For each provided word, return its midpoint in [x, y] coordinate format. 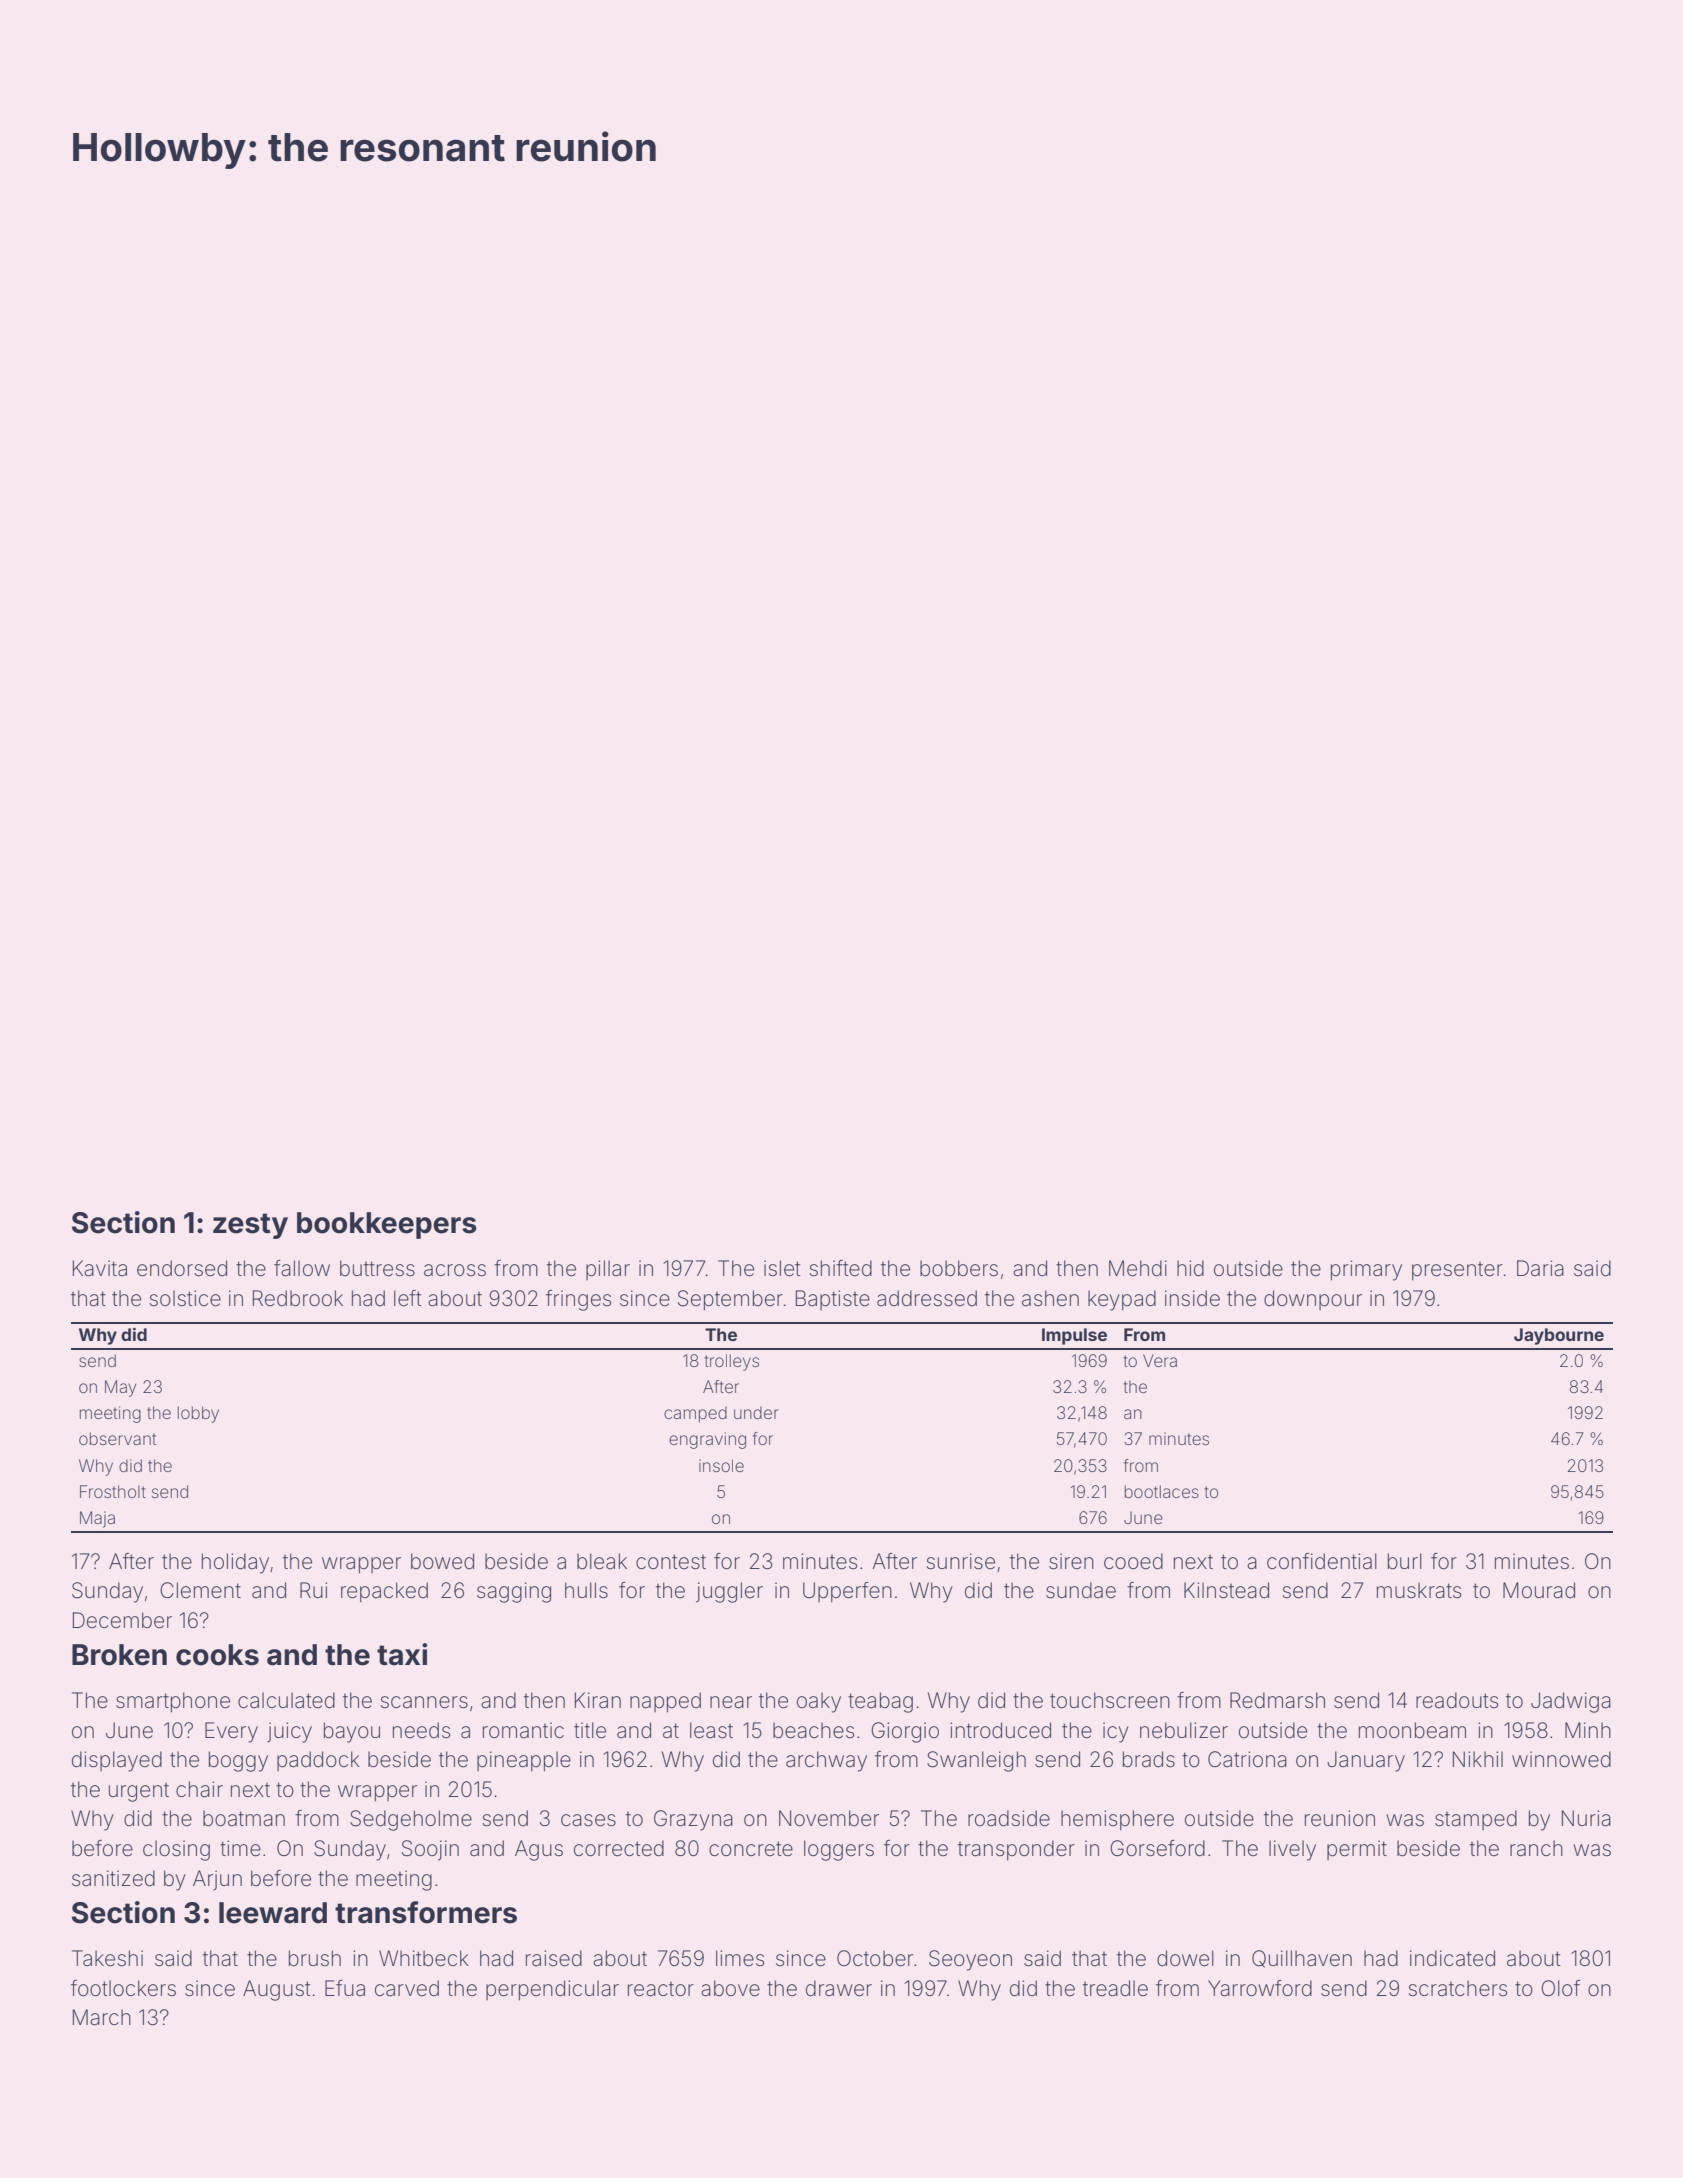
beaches [813, 1730]
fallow [302, 1268]
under [756, 1412]
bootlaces [1162, 1491]
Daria [1540, 1268]
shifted [841, 1268]
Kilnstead [1226, 1590]
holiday [235, 1563]
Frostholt [113, 1491]
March [102, 2017]
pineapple [524, 1761]
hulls [586, 1590]
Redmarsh [1277, 1700]
